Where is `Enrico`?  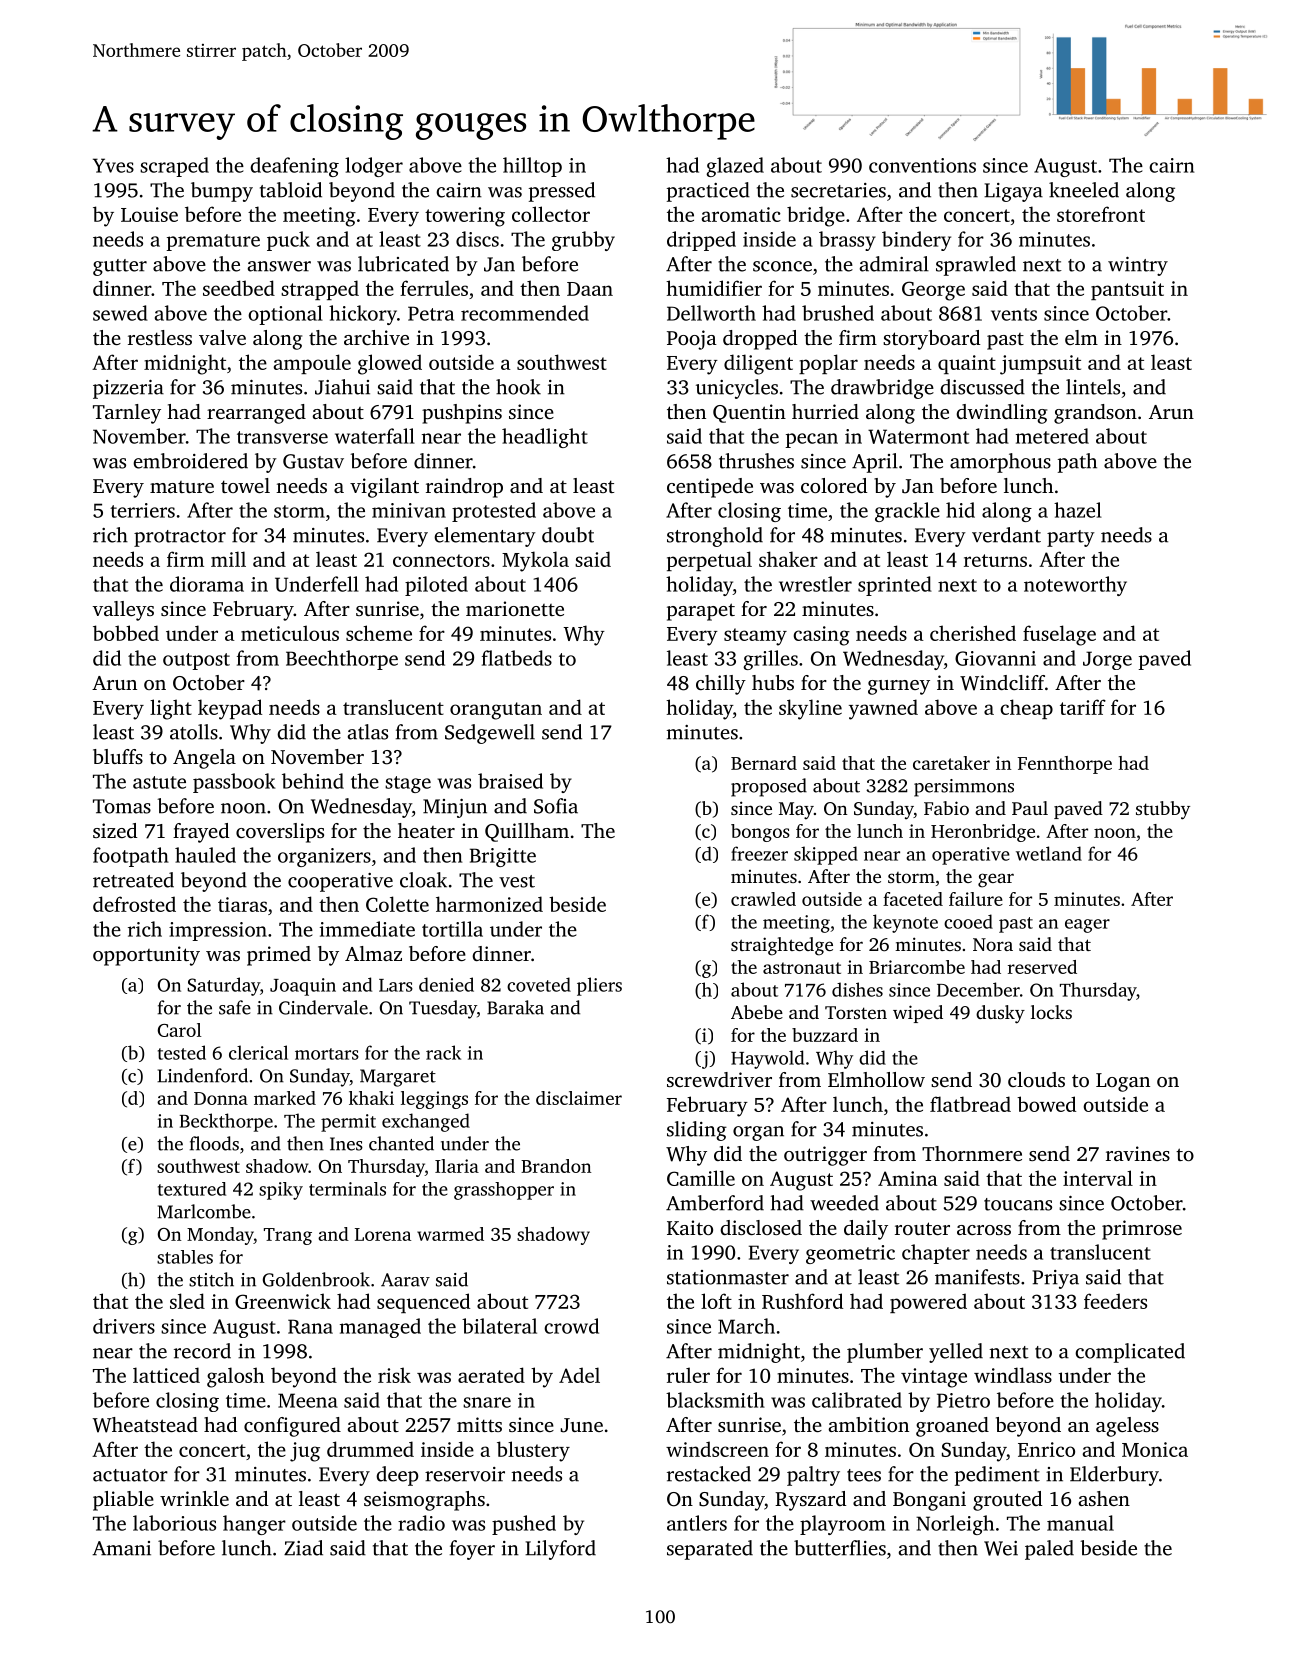 Enrico is located at coordinates (1046, 1449).
